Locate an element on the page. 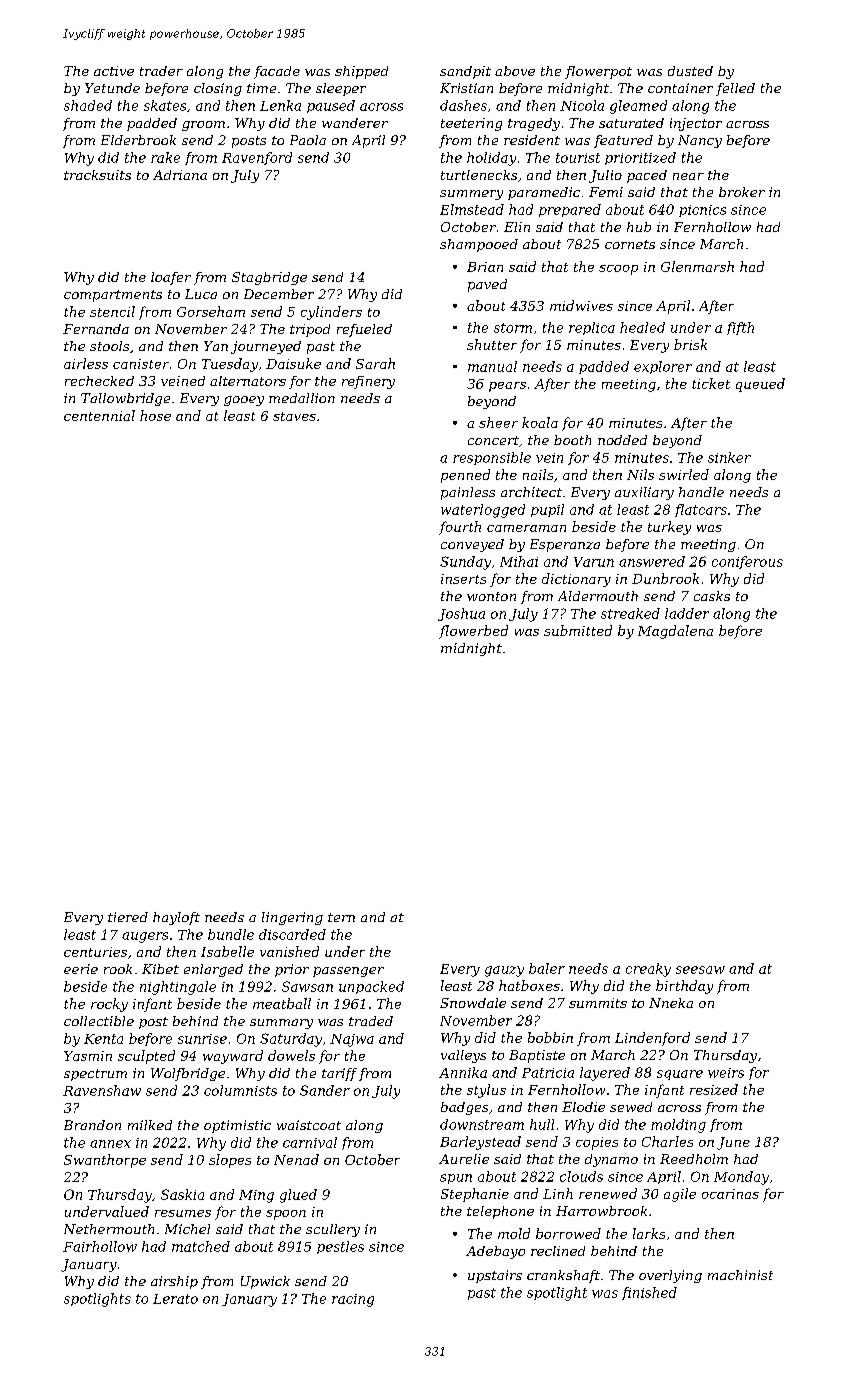 The width and height of the page is (849, 1400). submitted is located at coordinates (578, 630).
